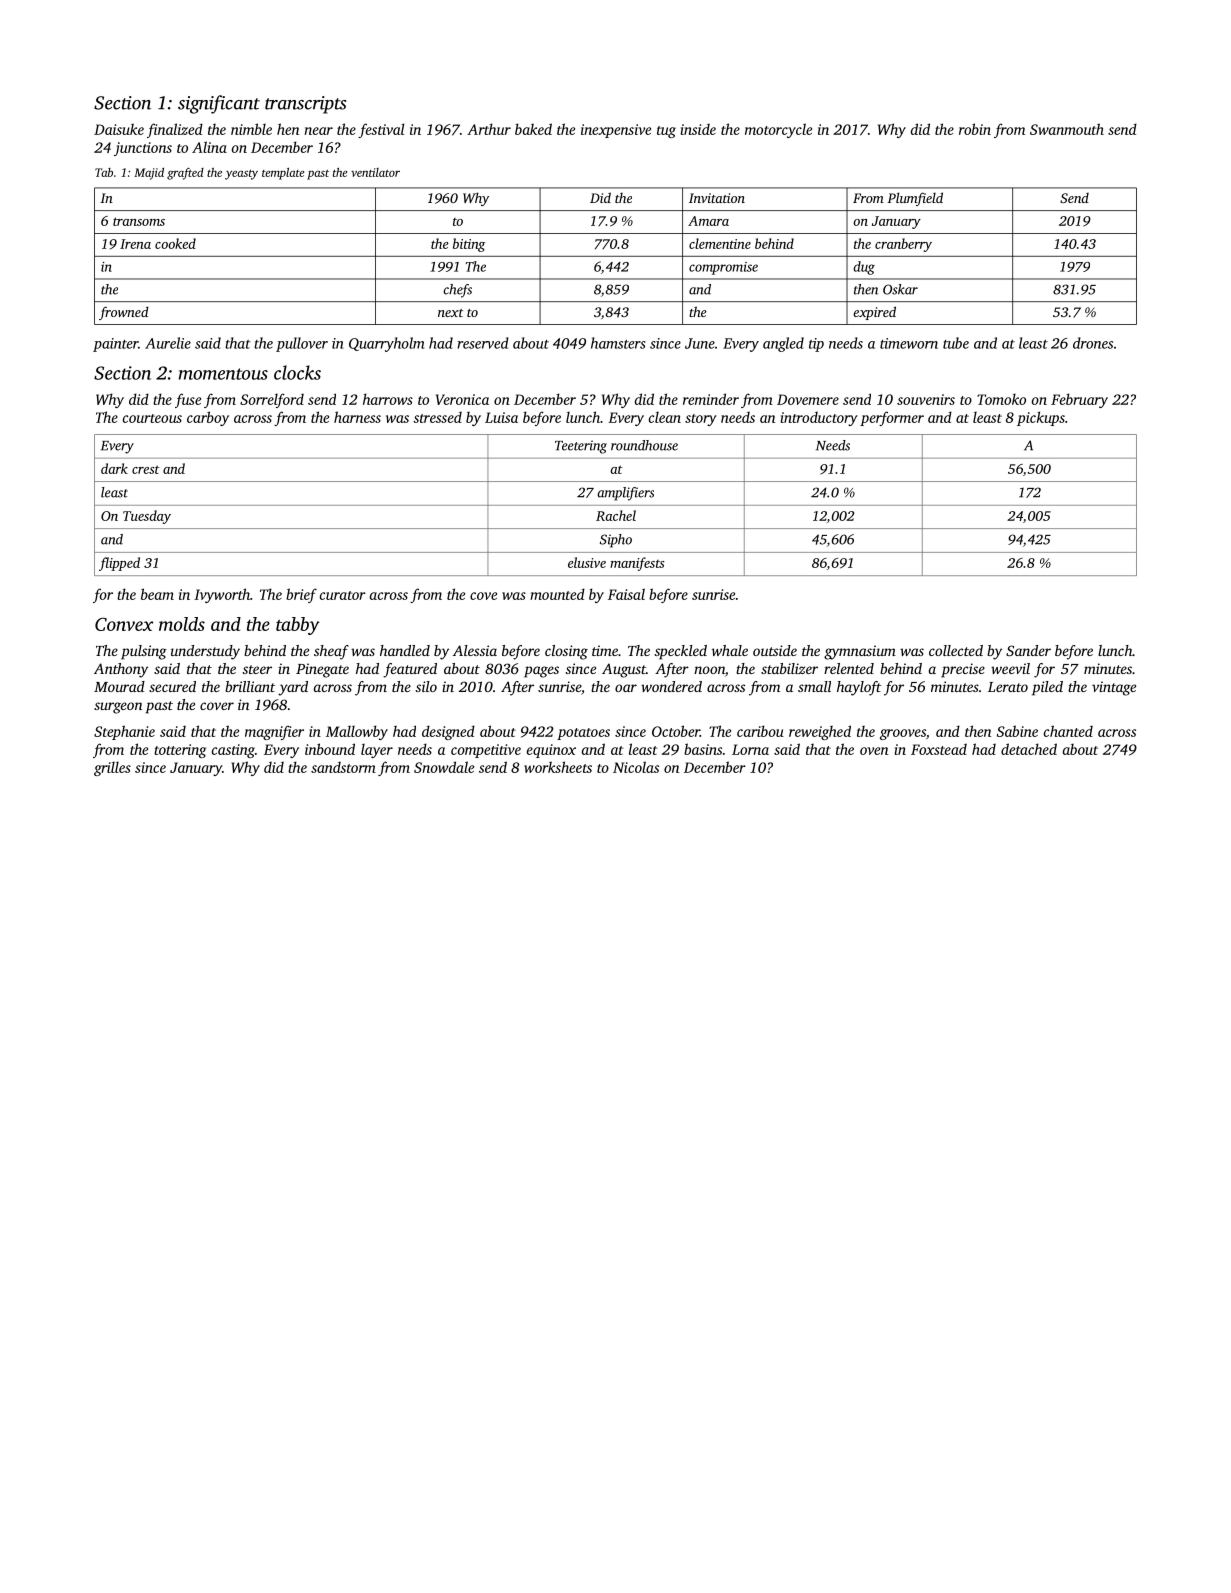 This screenshot has width=1231, height=1593. What do you see at coordinates (274, 732) in the screenshot?
I see `magnifier` at bounding box center [274, 732].
